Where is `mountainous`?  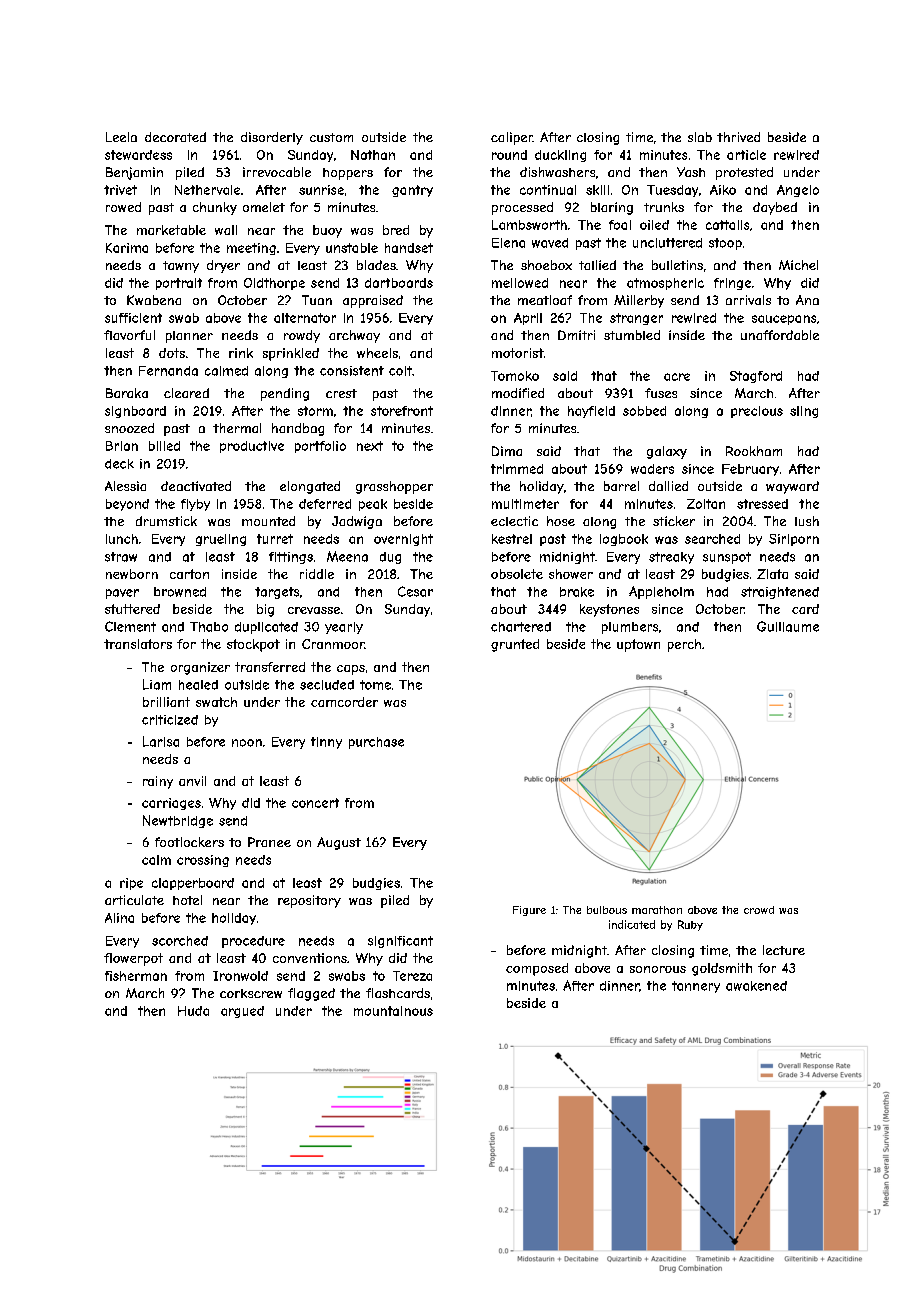 mountainous is located at coordinates (393, 1011).
